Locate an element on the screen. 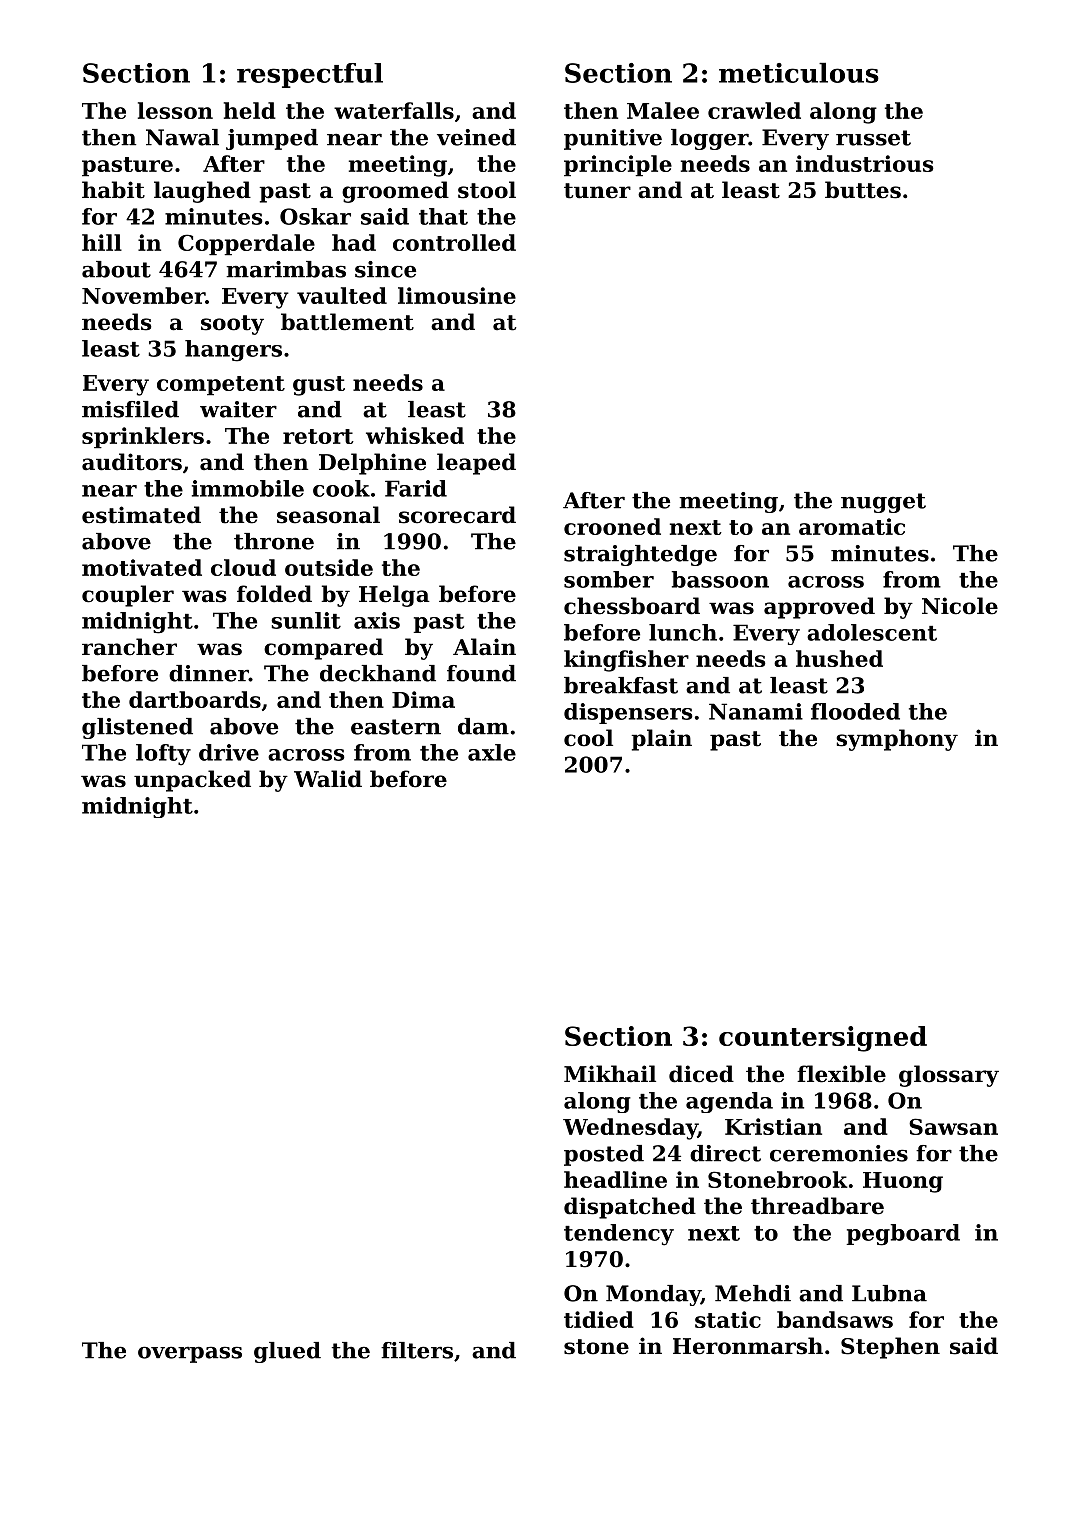 Image resolution: width=1080 pixels, height=1534 pixels. lesson is located at coordinates (175, 110).
